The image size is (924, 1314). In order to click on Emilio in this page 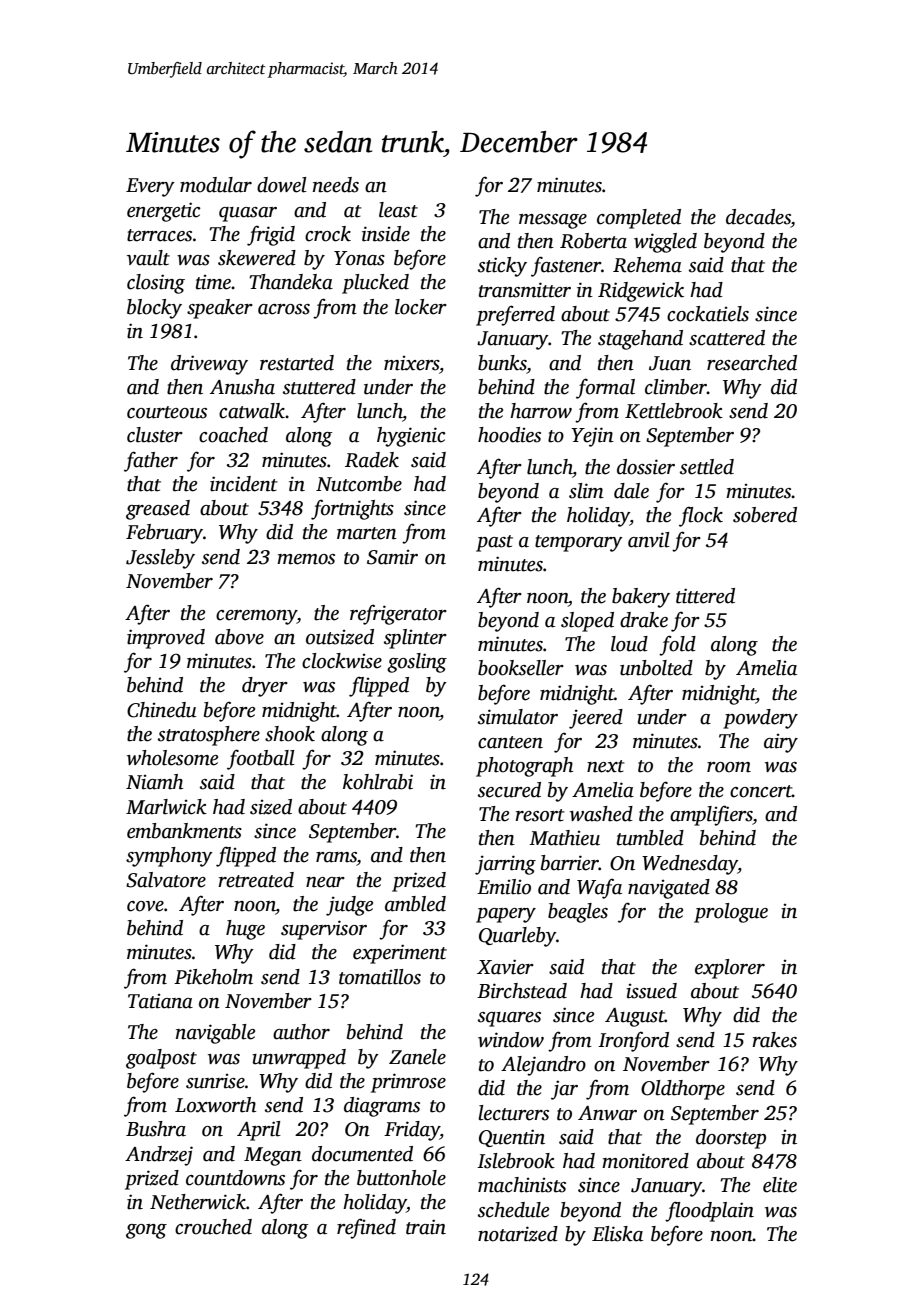, I will do `click(504, 887)`.
